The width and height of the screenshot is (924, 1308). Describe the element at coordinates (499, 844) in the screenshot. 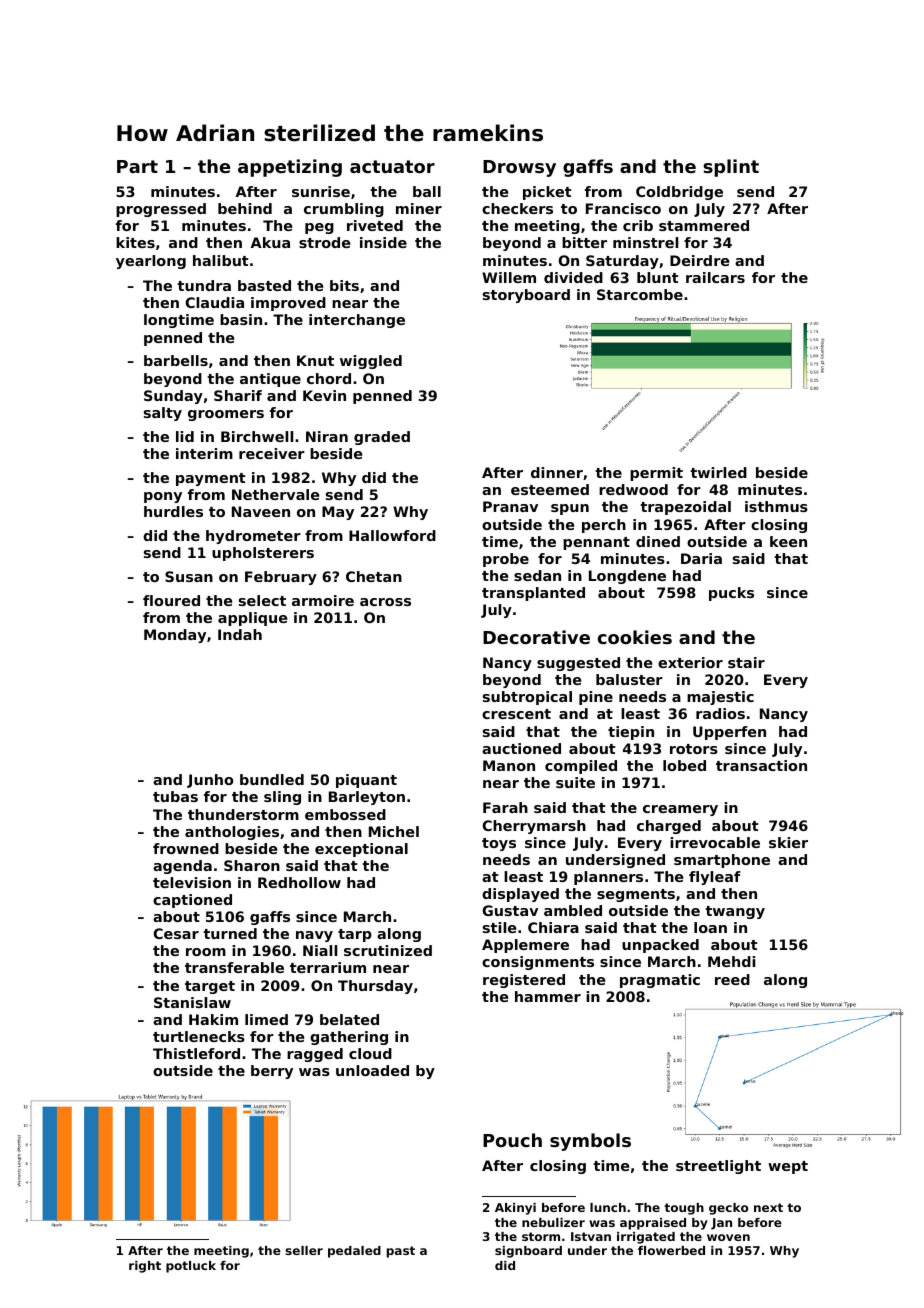

I see `toys` at that location.
